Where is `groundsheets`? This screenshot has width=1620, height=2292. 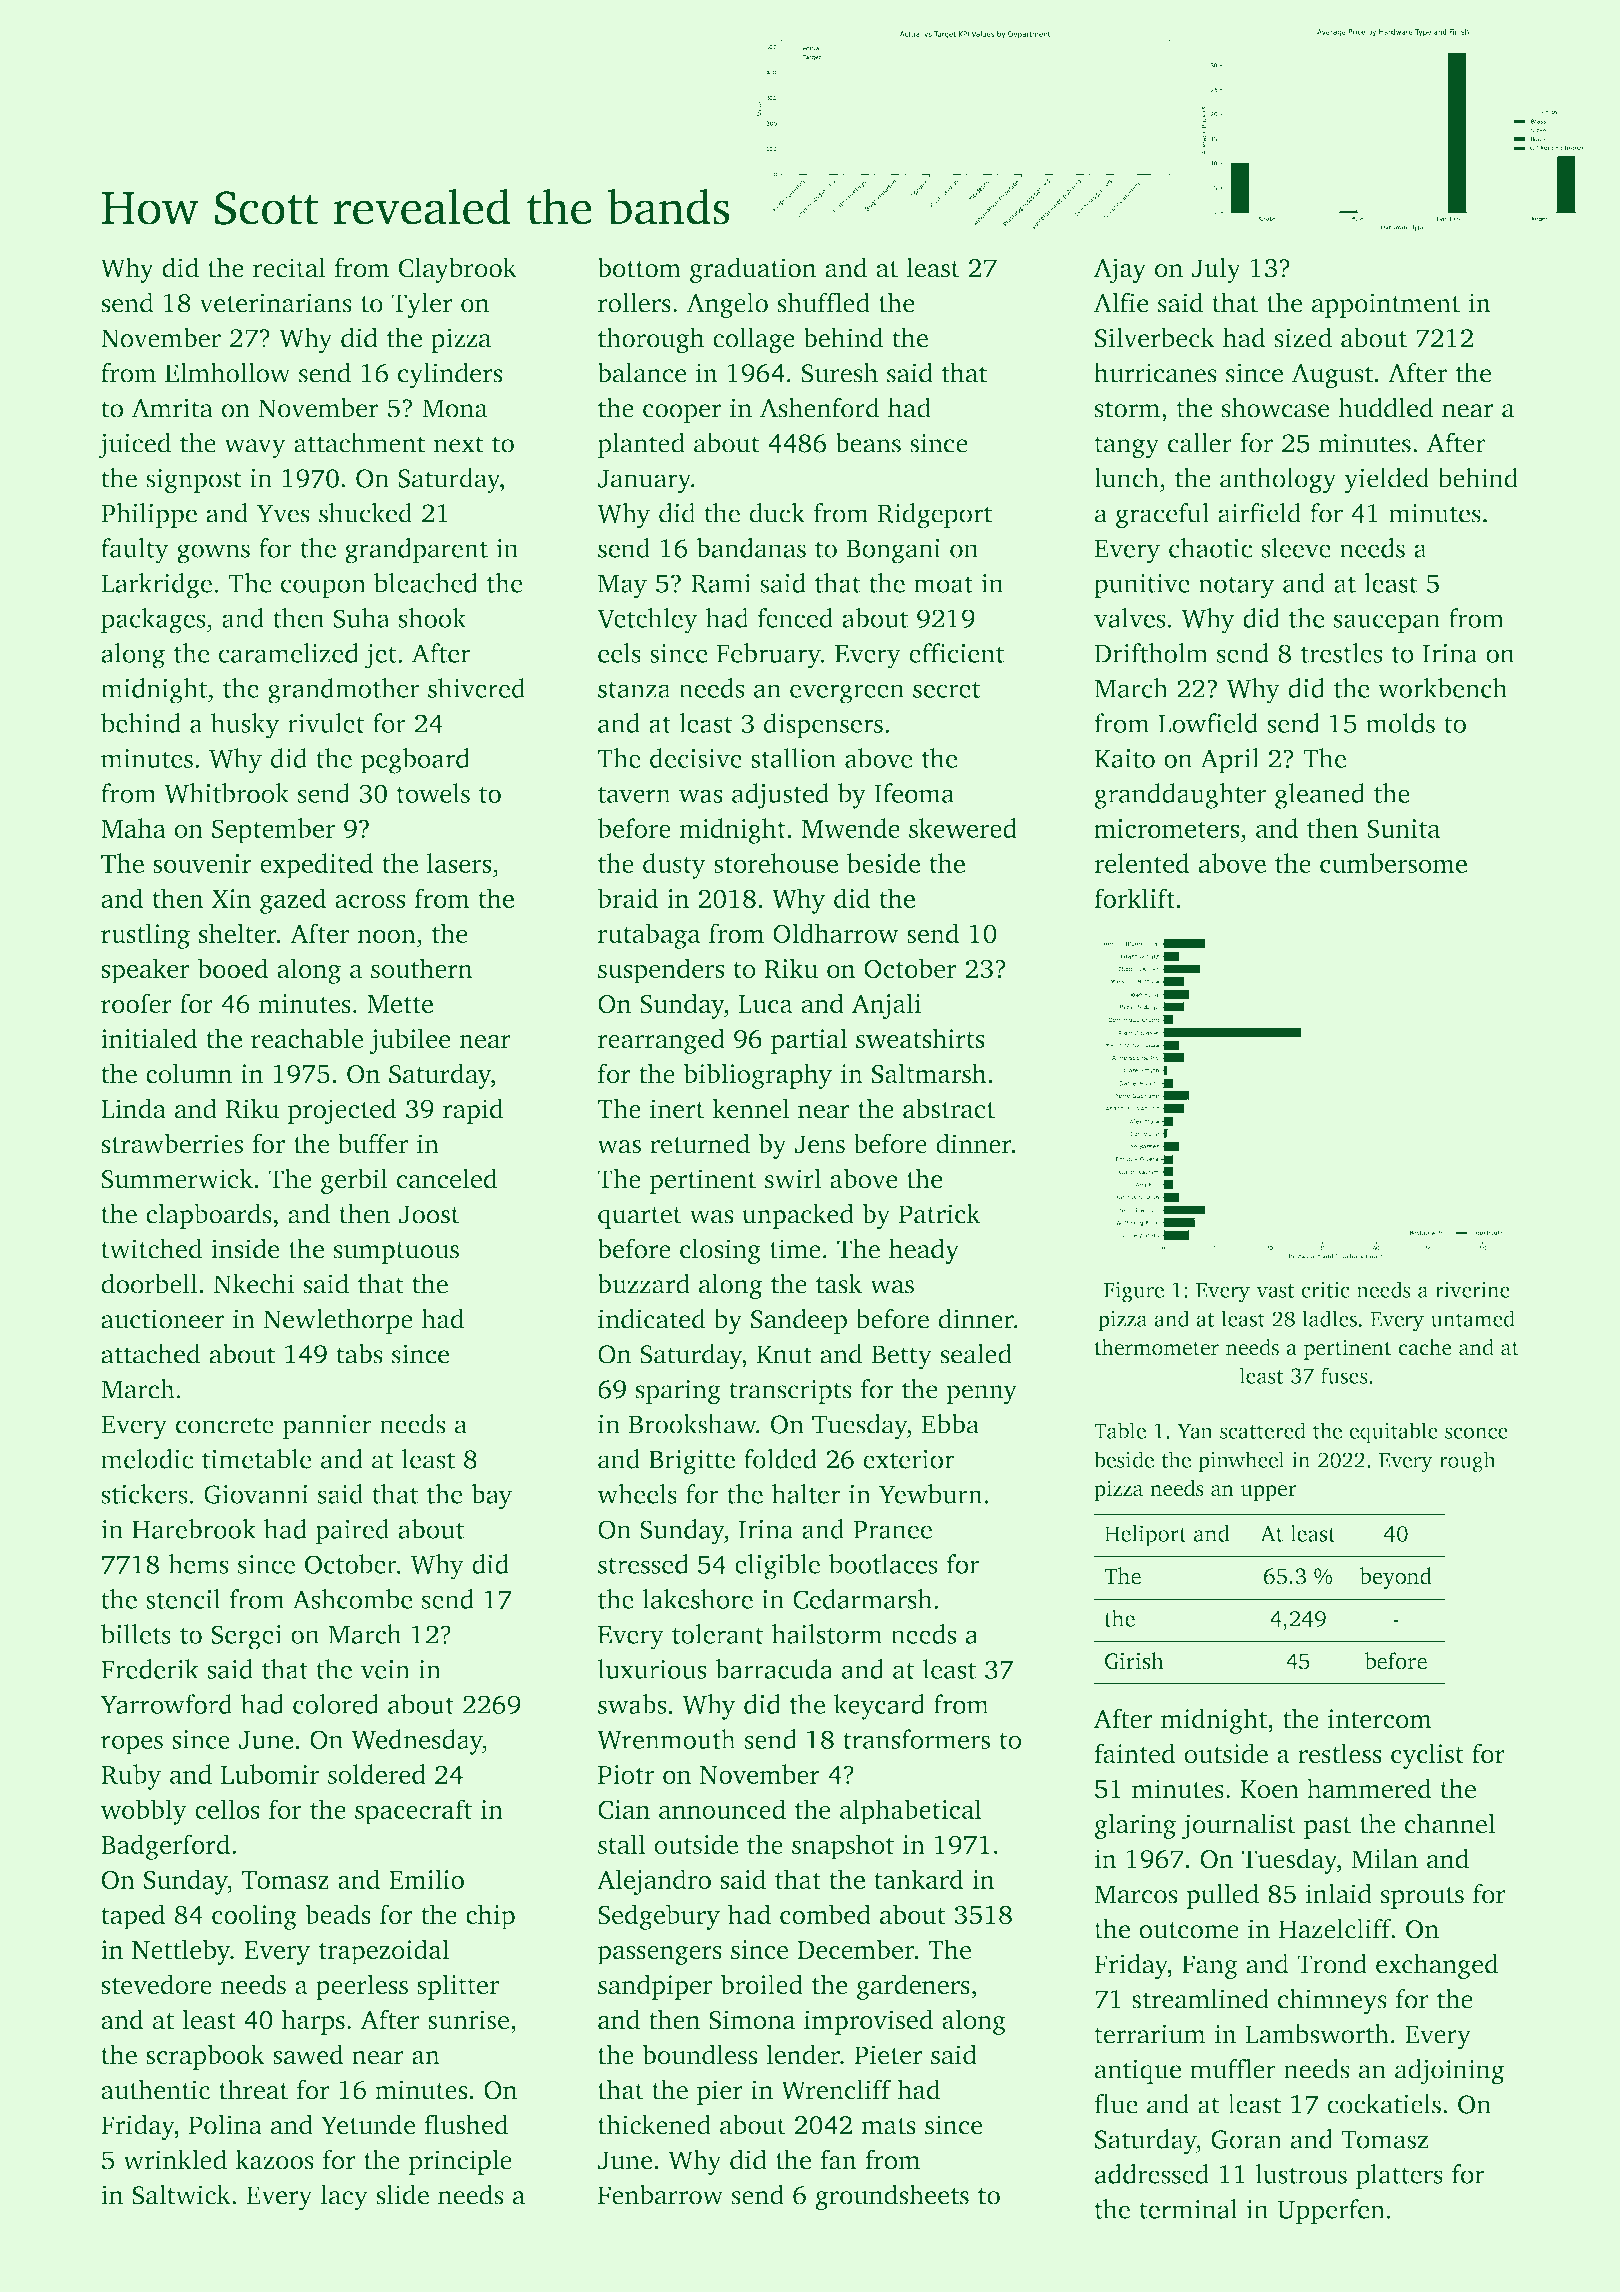
groundsheets is located at coordinates (892, 2197).
